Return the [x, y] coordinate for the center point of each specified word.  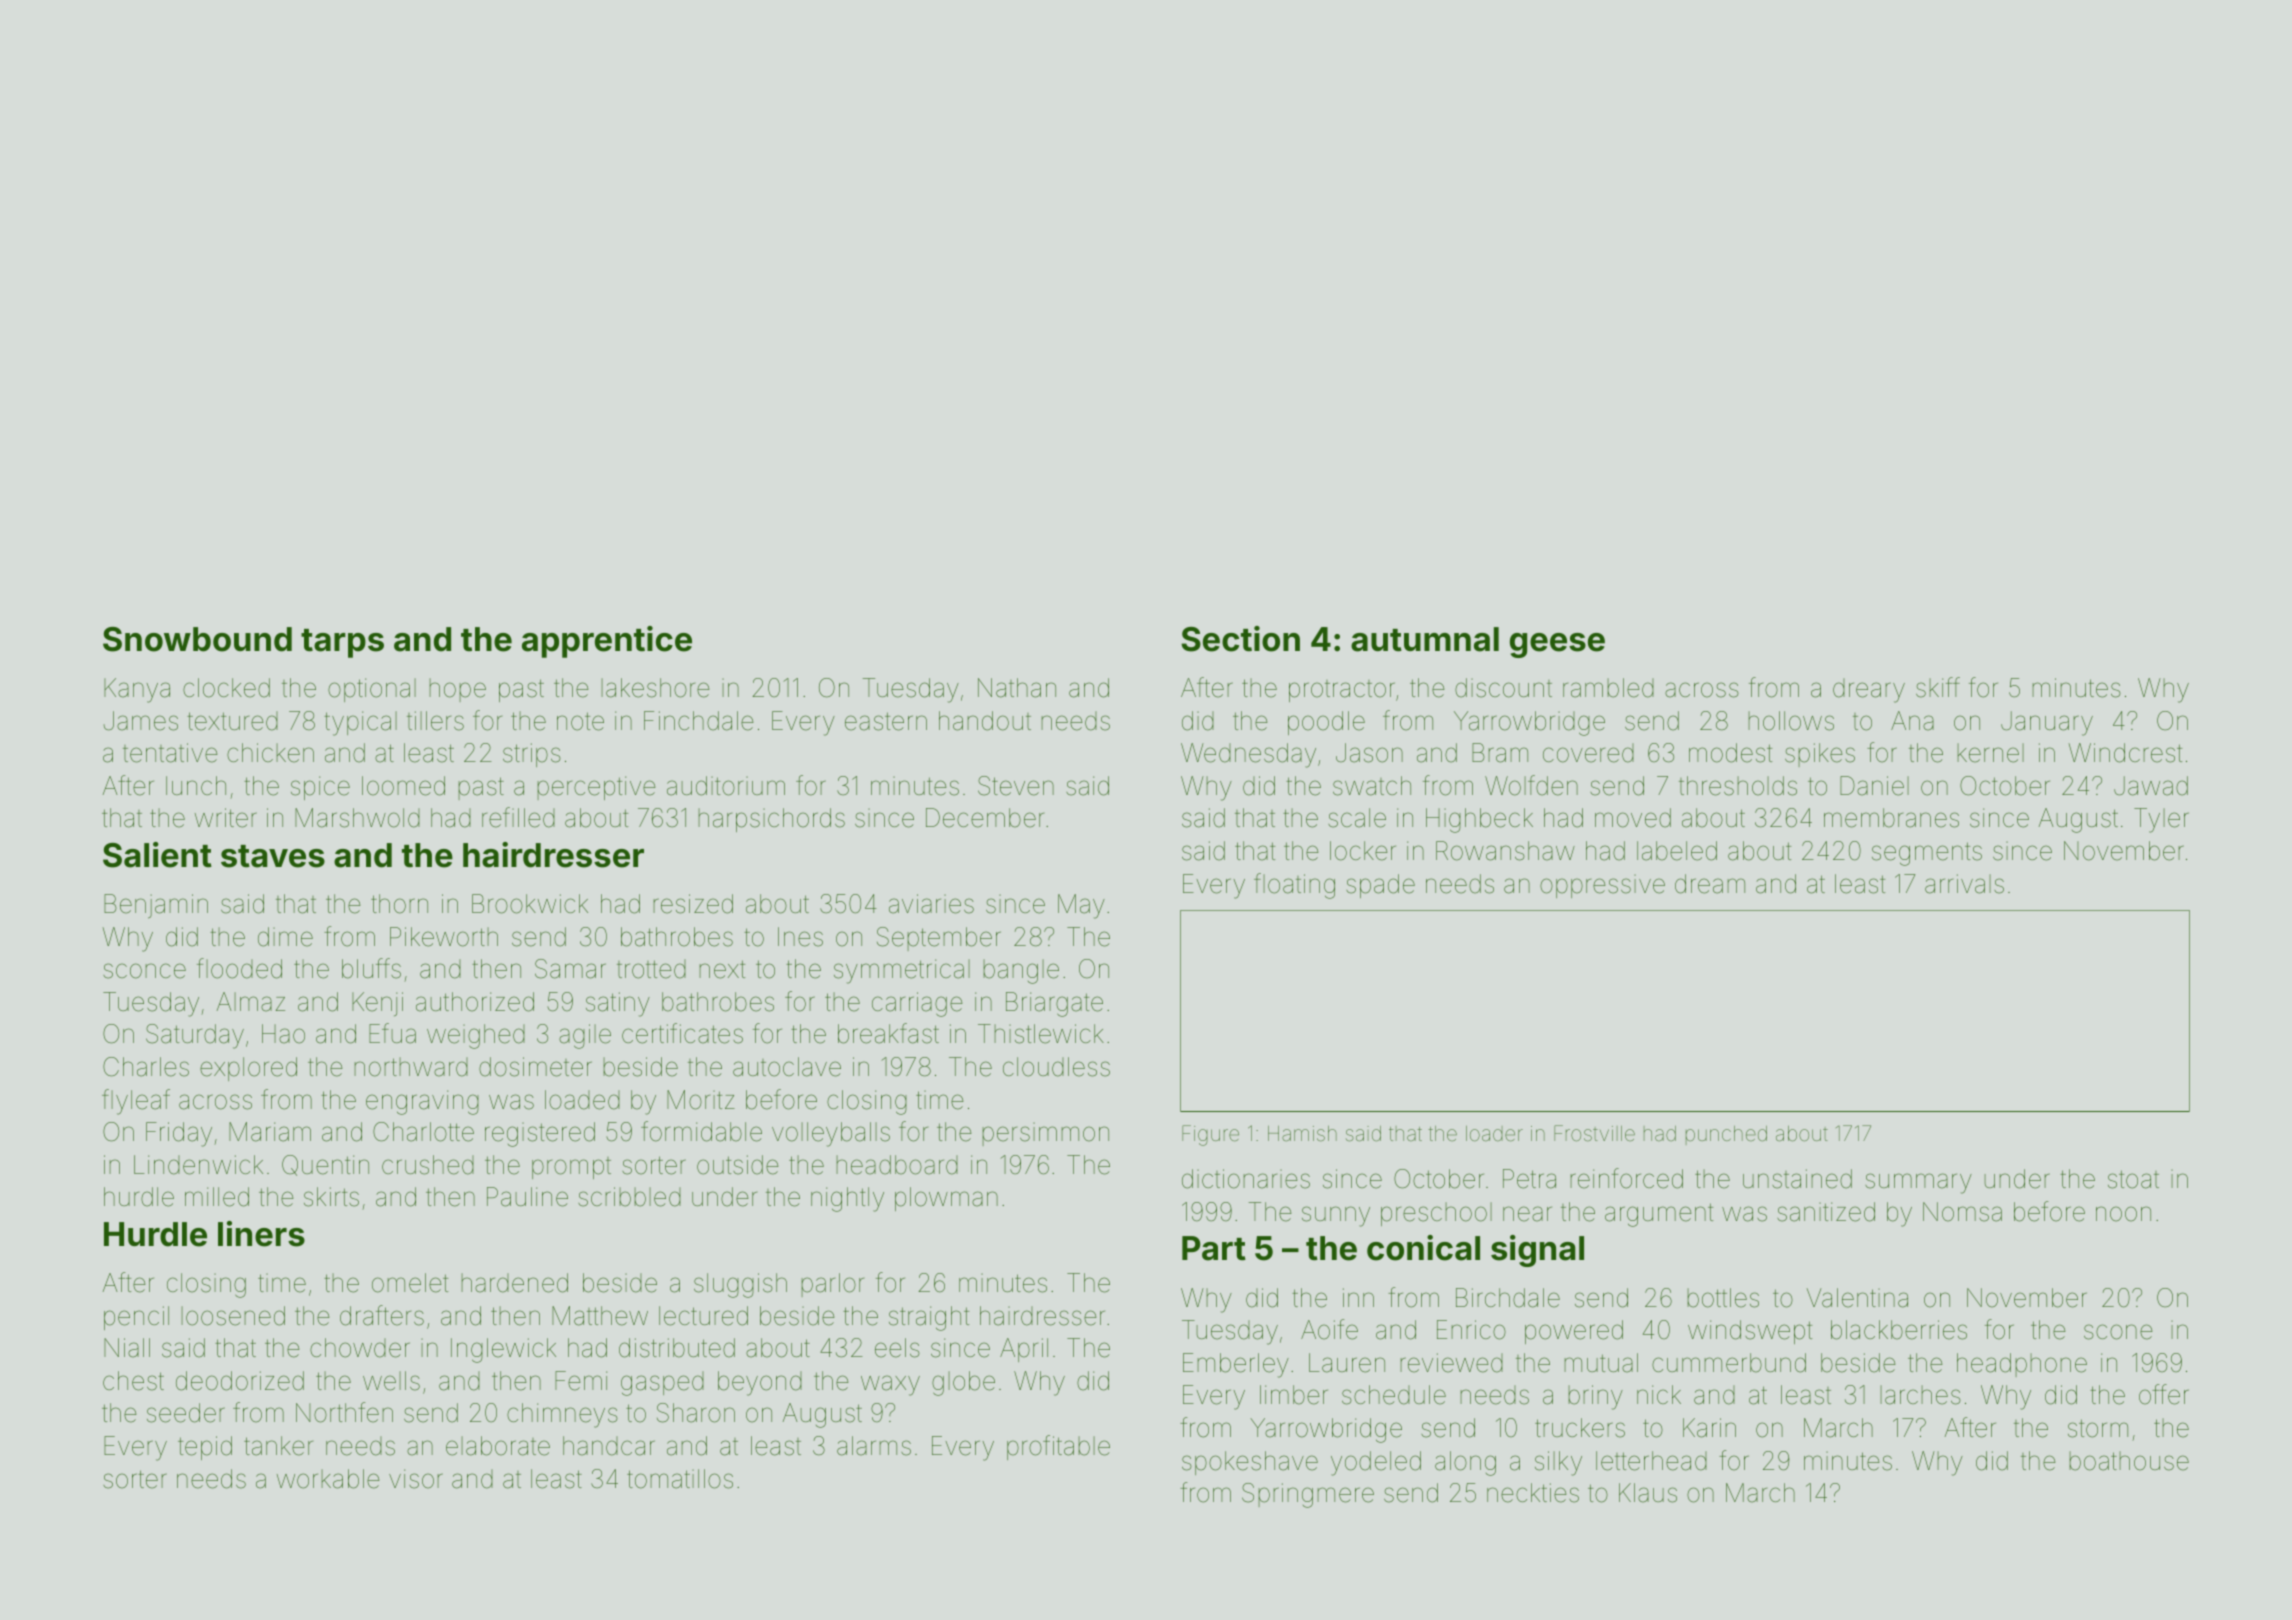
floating [1294, 886]
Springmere [1308, 1495]
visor [416, 1479]
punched [1726, 1135]
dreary [1869, 691]
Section [1240, 639]
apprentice [607, 642]
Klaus [1648, 1493]
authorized [475, 1002]
